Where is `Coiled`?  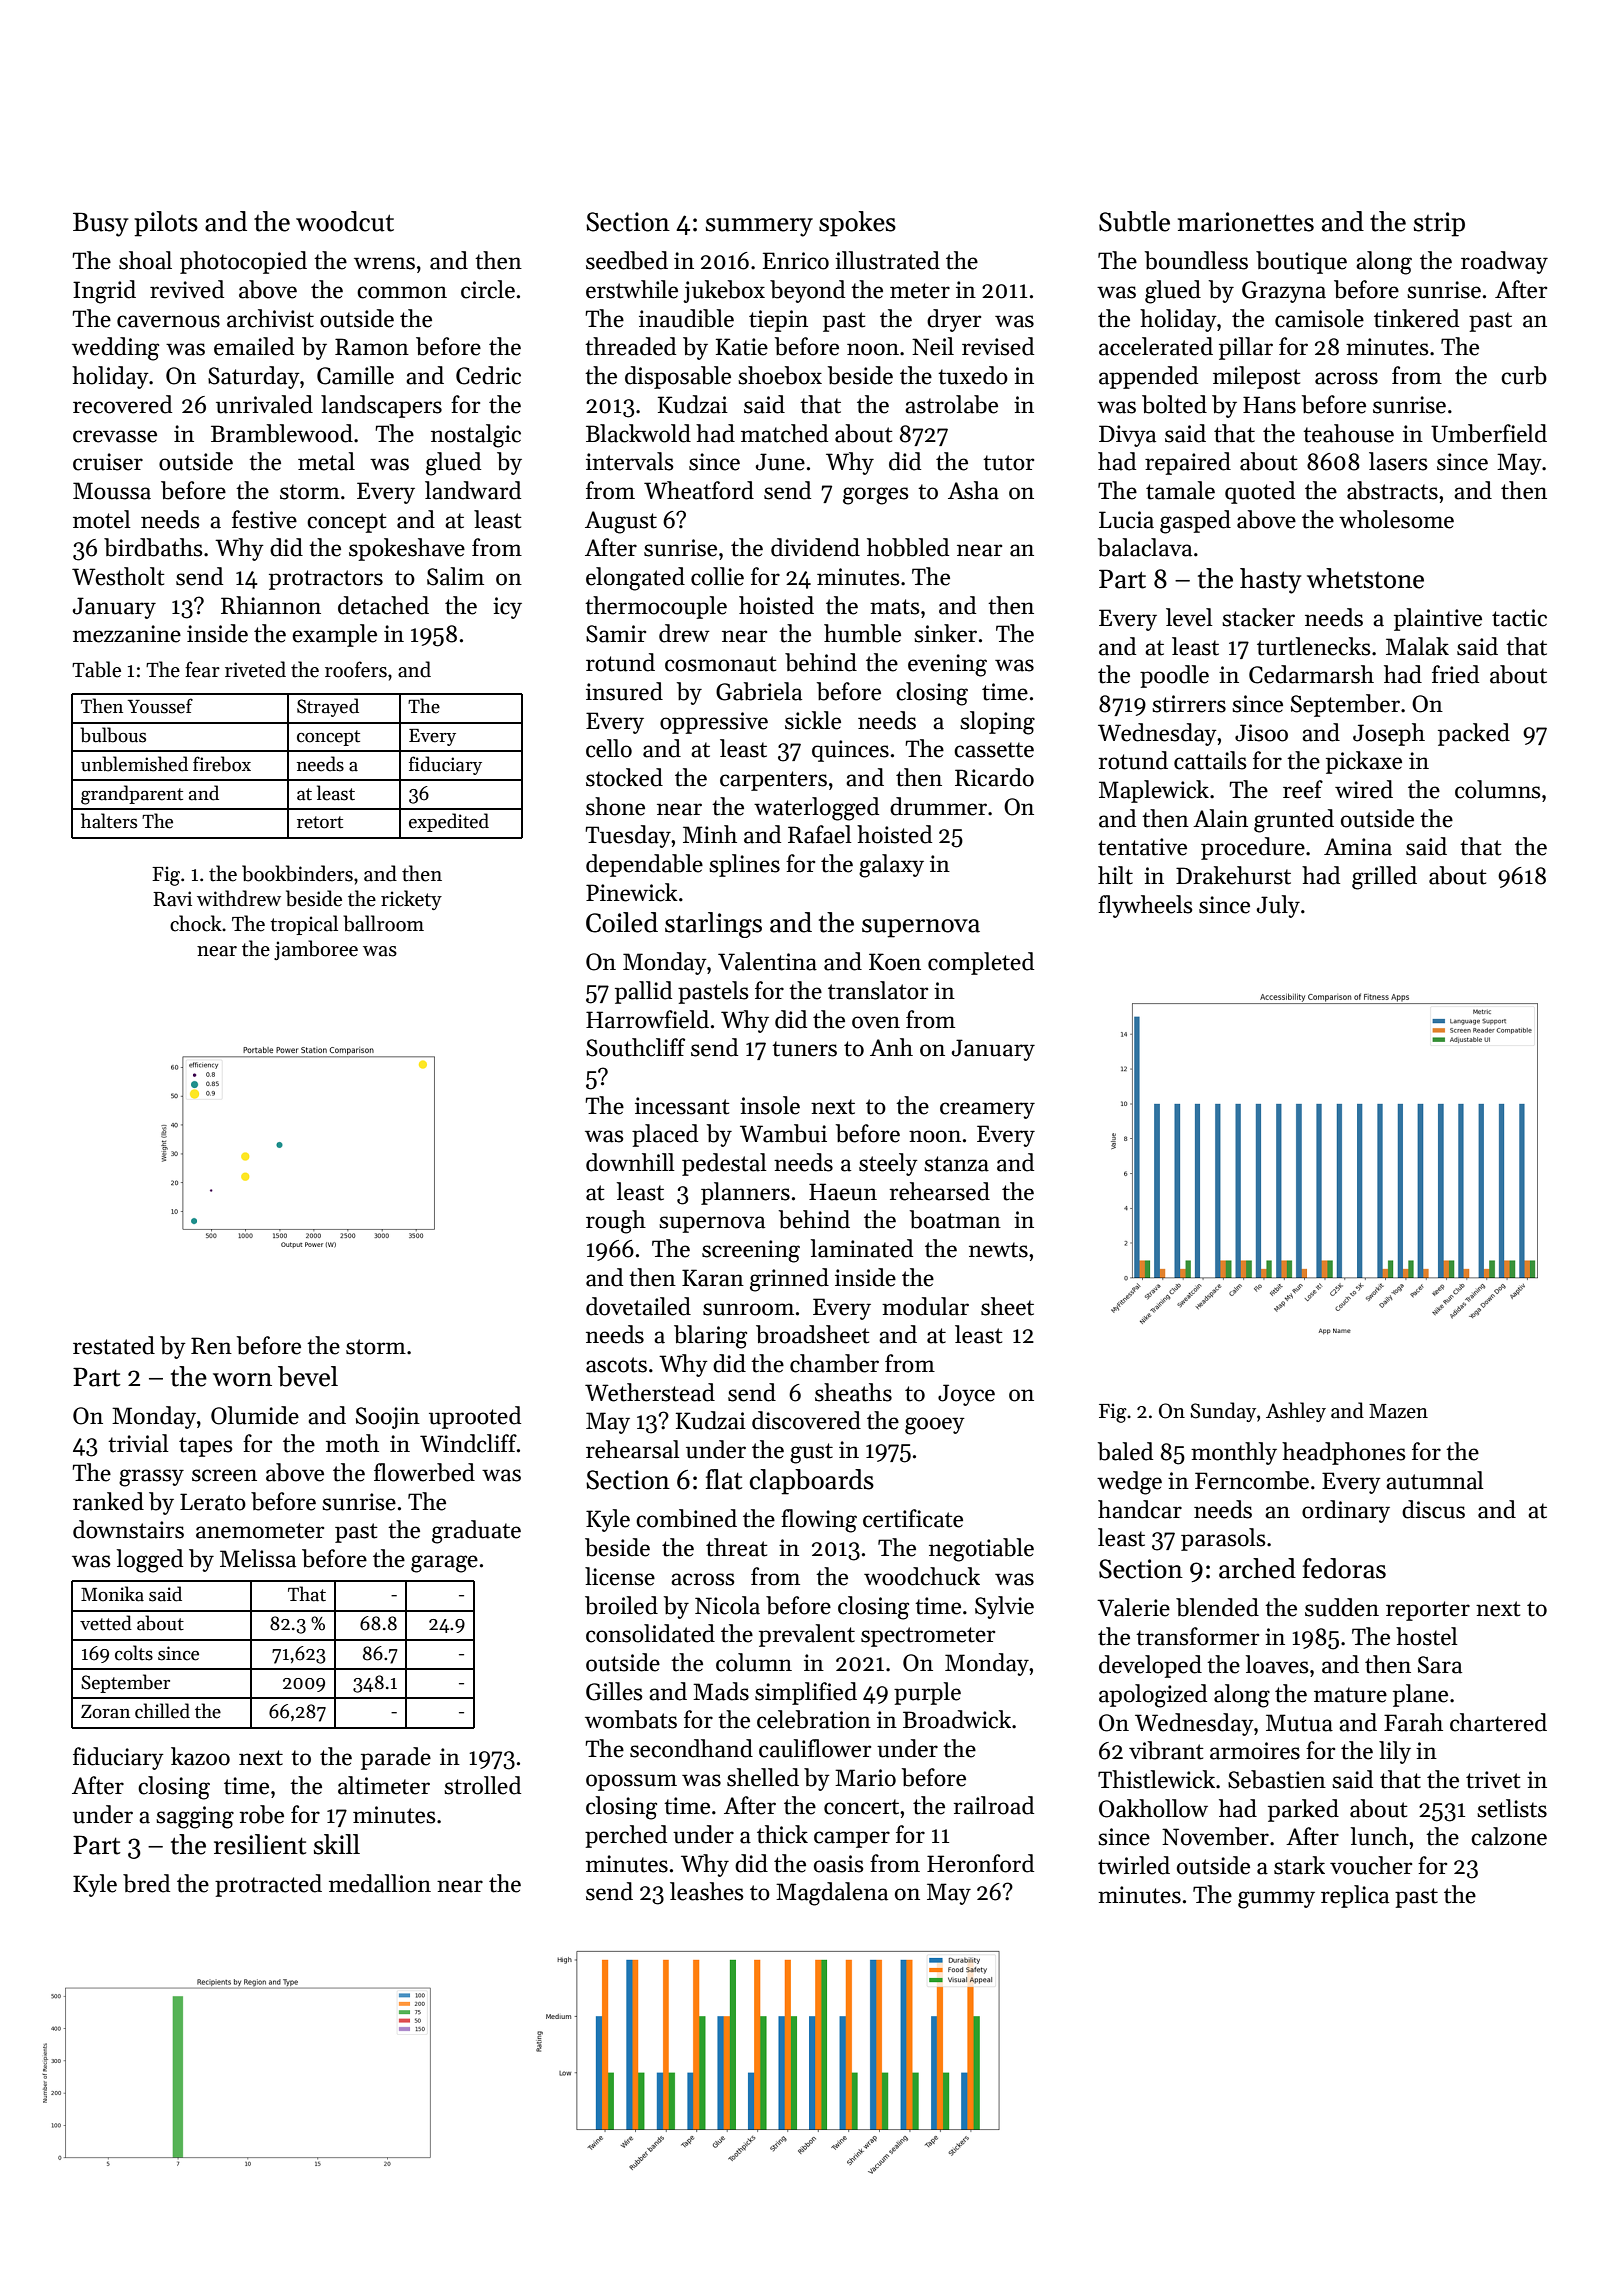 Coiled is located at coordinates (622, 922).
